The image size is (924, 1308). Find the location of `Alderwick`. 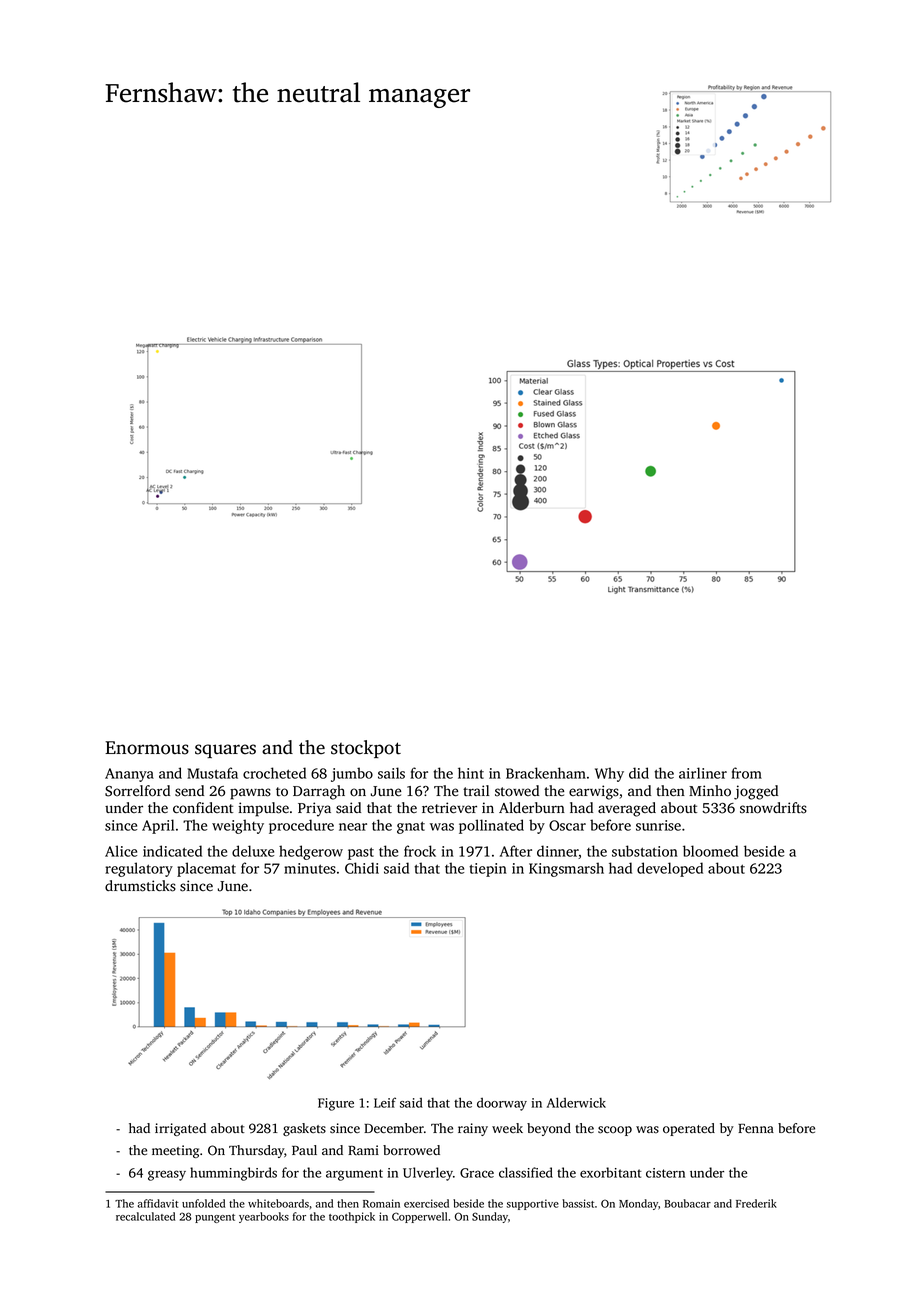

Alderwick is located at coordinates (576, 1102).
